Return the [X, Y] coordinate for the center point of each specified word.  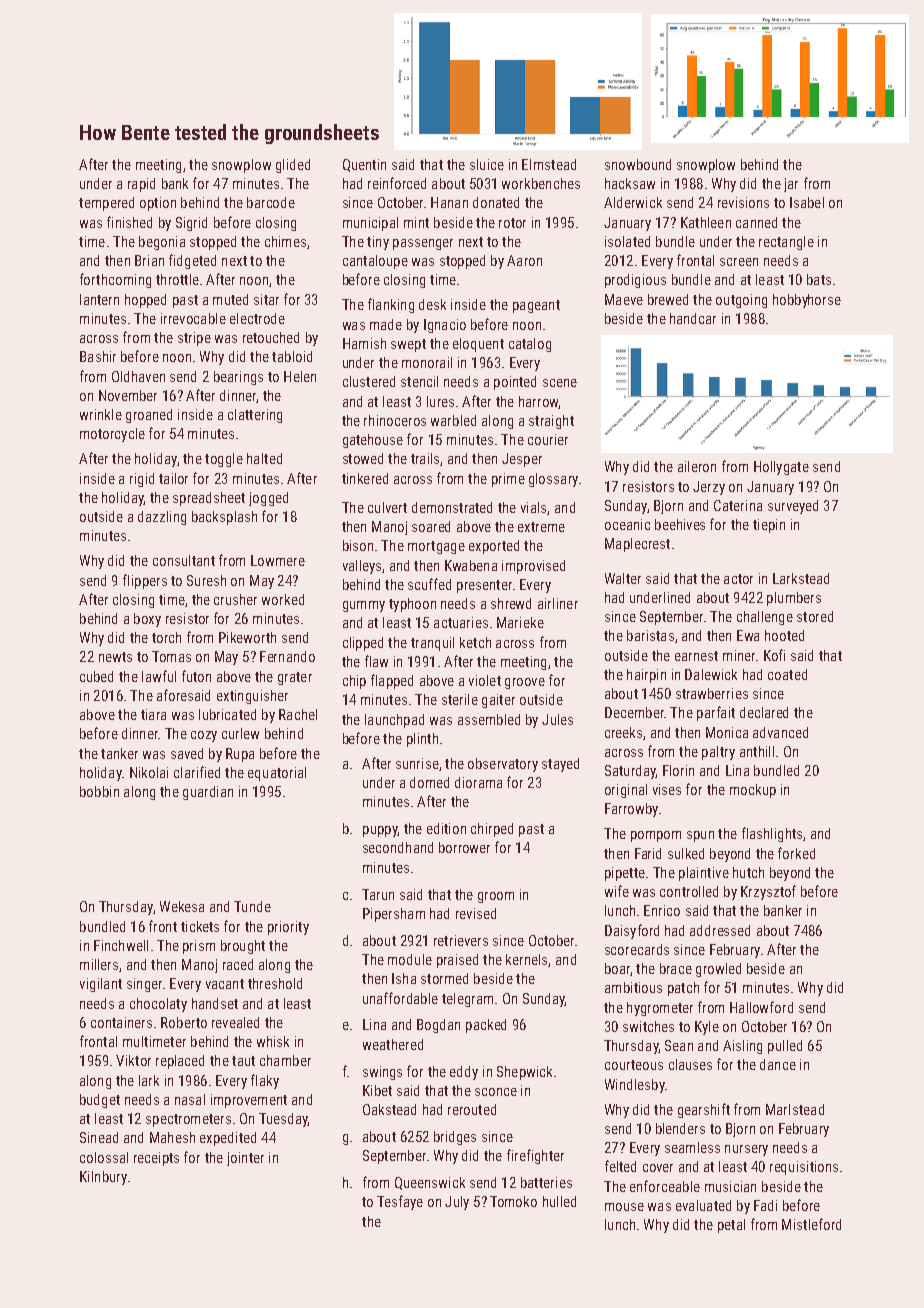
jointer [245, 1159]
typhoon [412, 605]
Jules [557, 719]
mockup [753, 791]
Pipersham [394, 915]
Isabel [807, 202]
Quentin [364, 165]
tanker [119, 753]
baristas [650, 635]
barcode [271, 202]
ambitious [633, 987]
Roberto [184, 1022]
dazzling [162, 518]
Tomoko [513, 1201]
